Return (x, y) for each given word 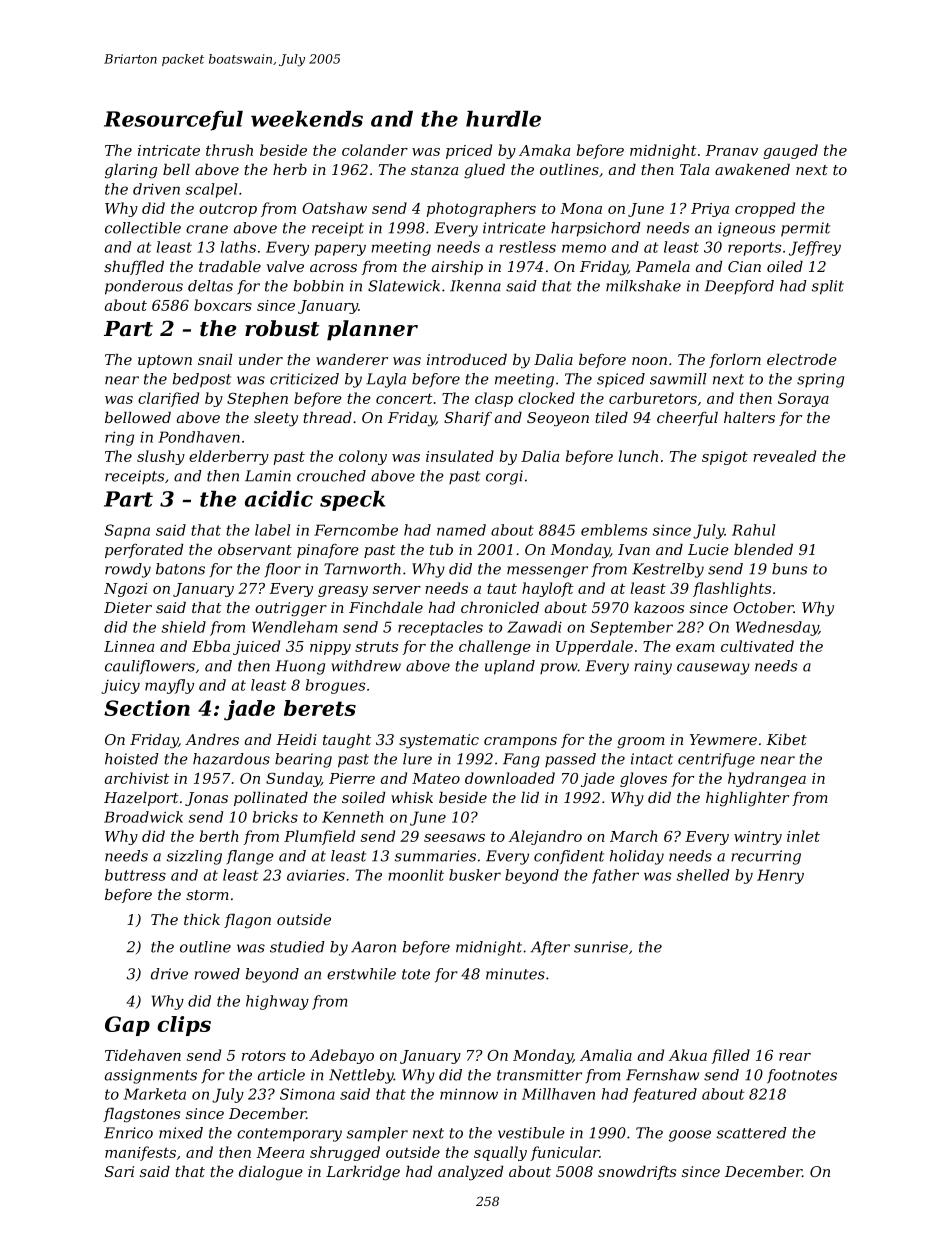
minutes (515, 974)
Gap (127, 1026)
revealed (784, 456)
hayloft (548, 589)
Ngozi (125, 590)
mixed (181, 1133)
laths (238, 247)
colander (375, 150)
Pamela (663, 266)
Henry (780, 876)
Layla (386, 380)
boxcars (223, 305)
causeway (713, 669)
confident (569, 857)
